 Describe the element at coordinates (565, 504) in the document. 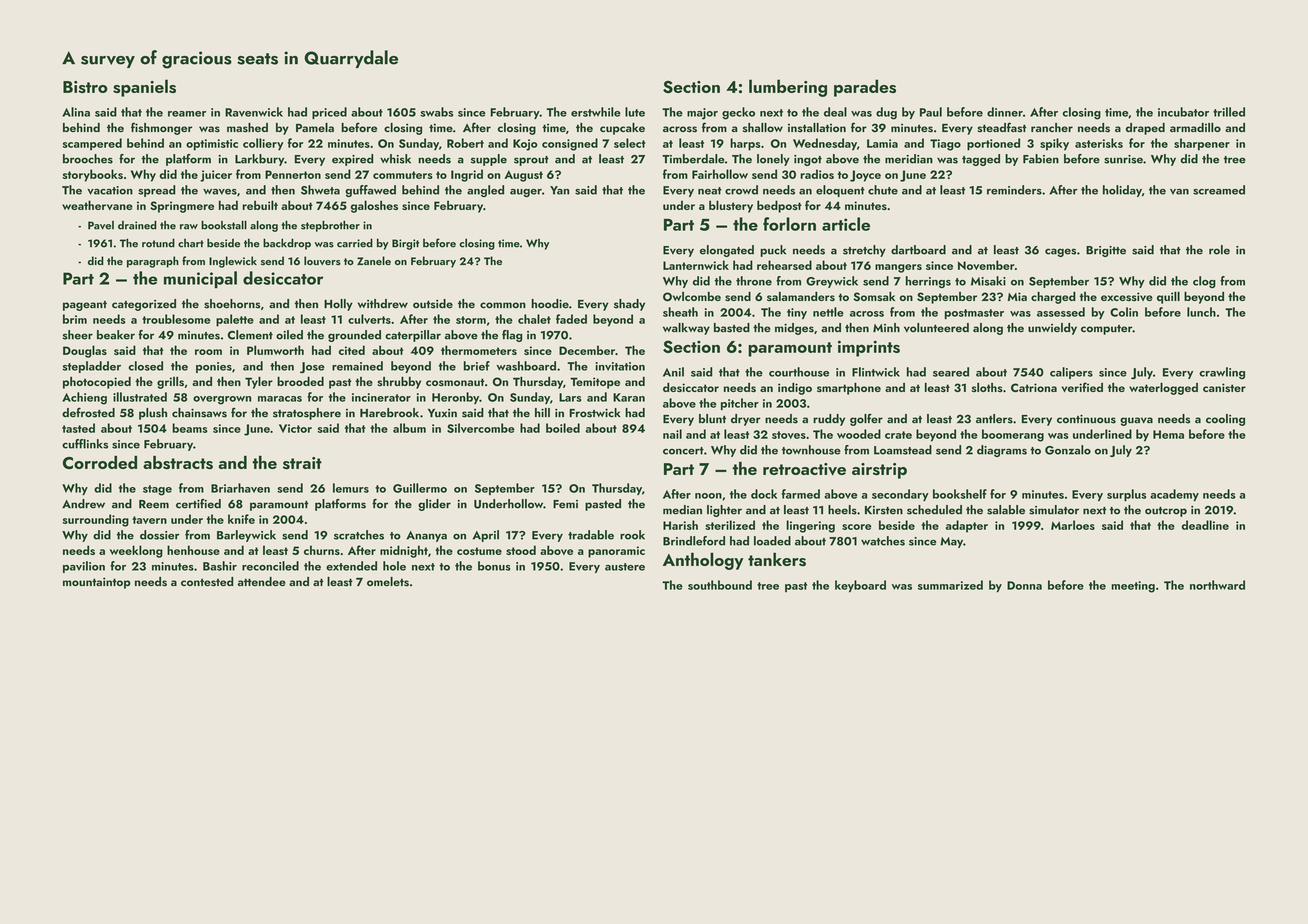

I see `Femi` at that location.
